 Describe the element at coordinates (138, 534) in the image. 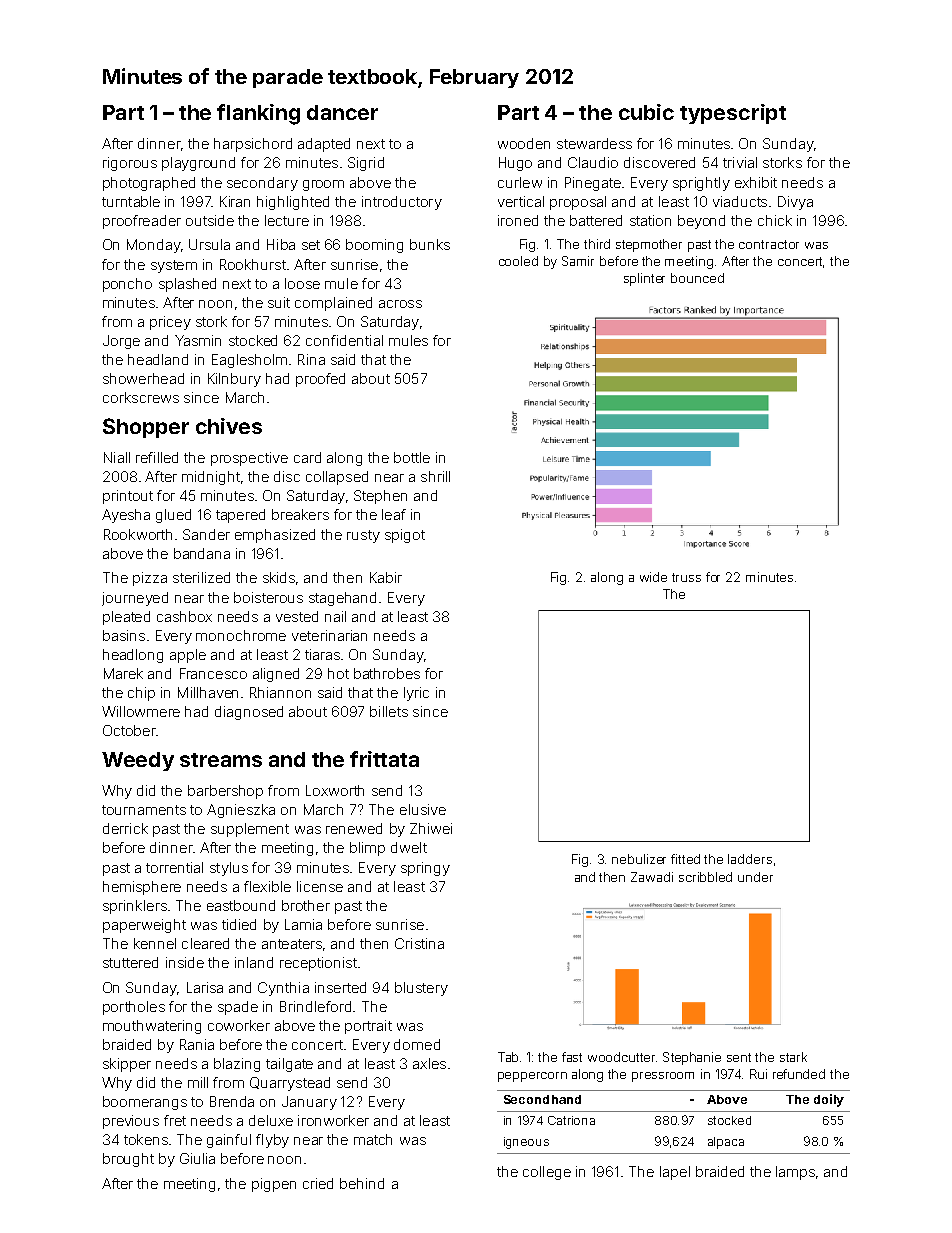

I see `Rookworth` at that location.
